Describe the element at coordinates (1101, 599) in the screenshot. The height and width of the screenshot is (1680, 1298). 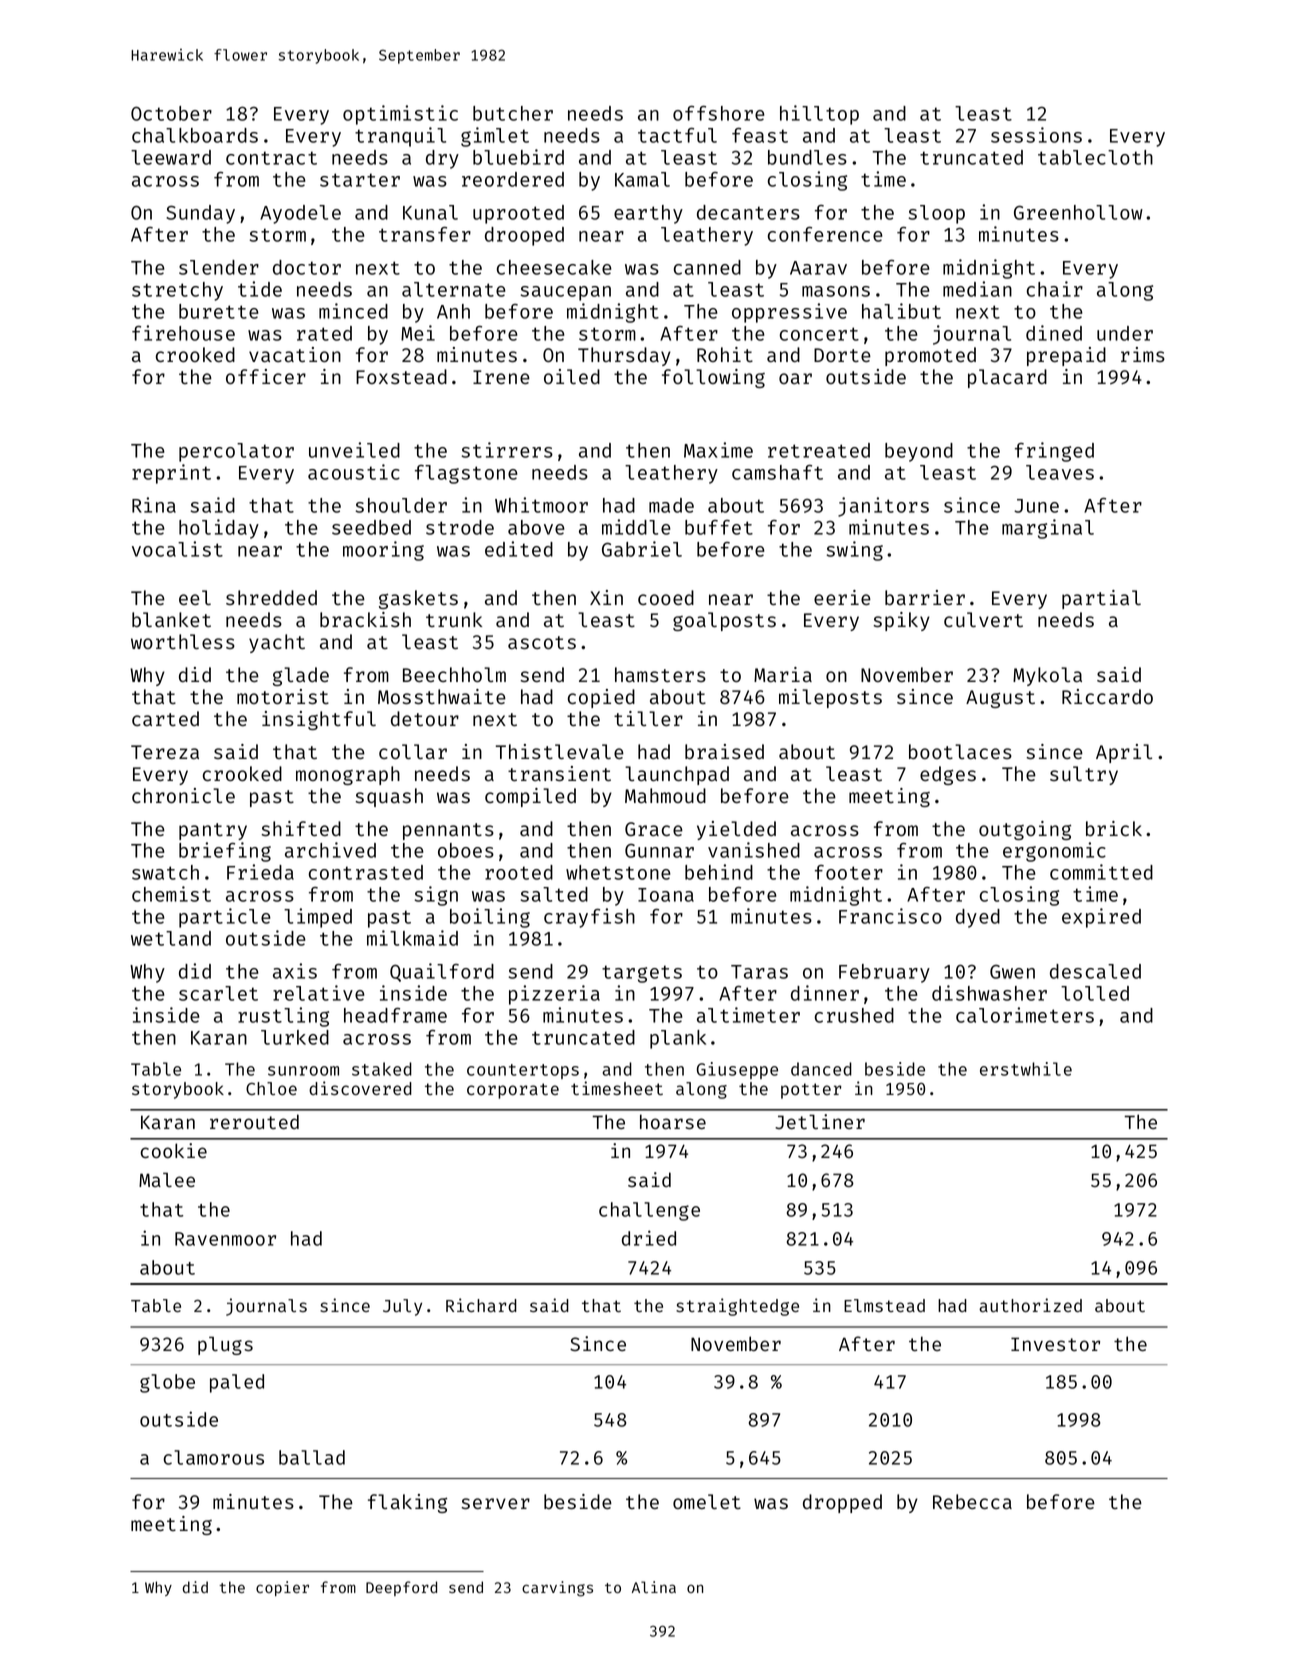
I see `partial` at that location.
